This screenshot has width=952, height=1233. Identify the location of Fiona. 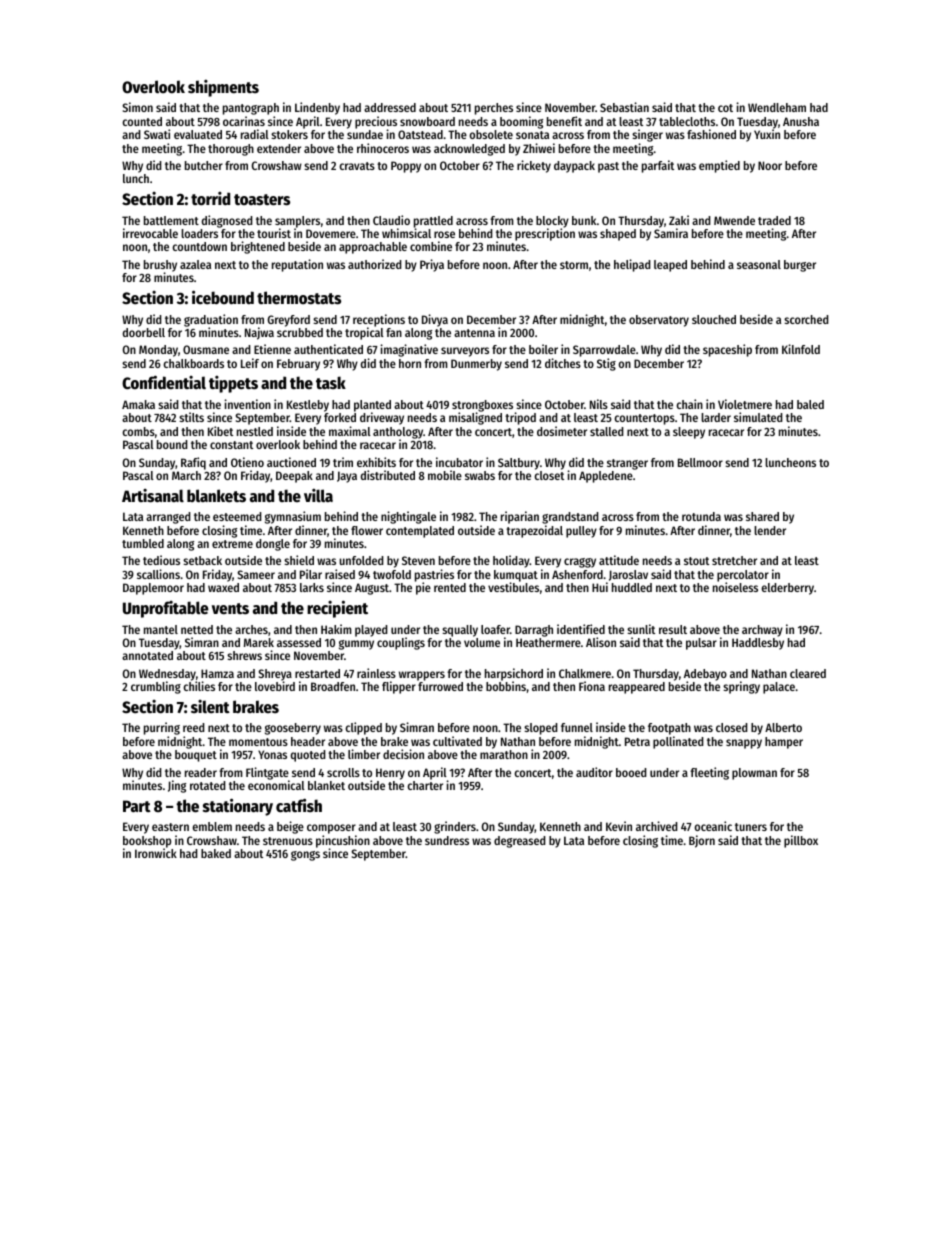
(592, 686).
